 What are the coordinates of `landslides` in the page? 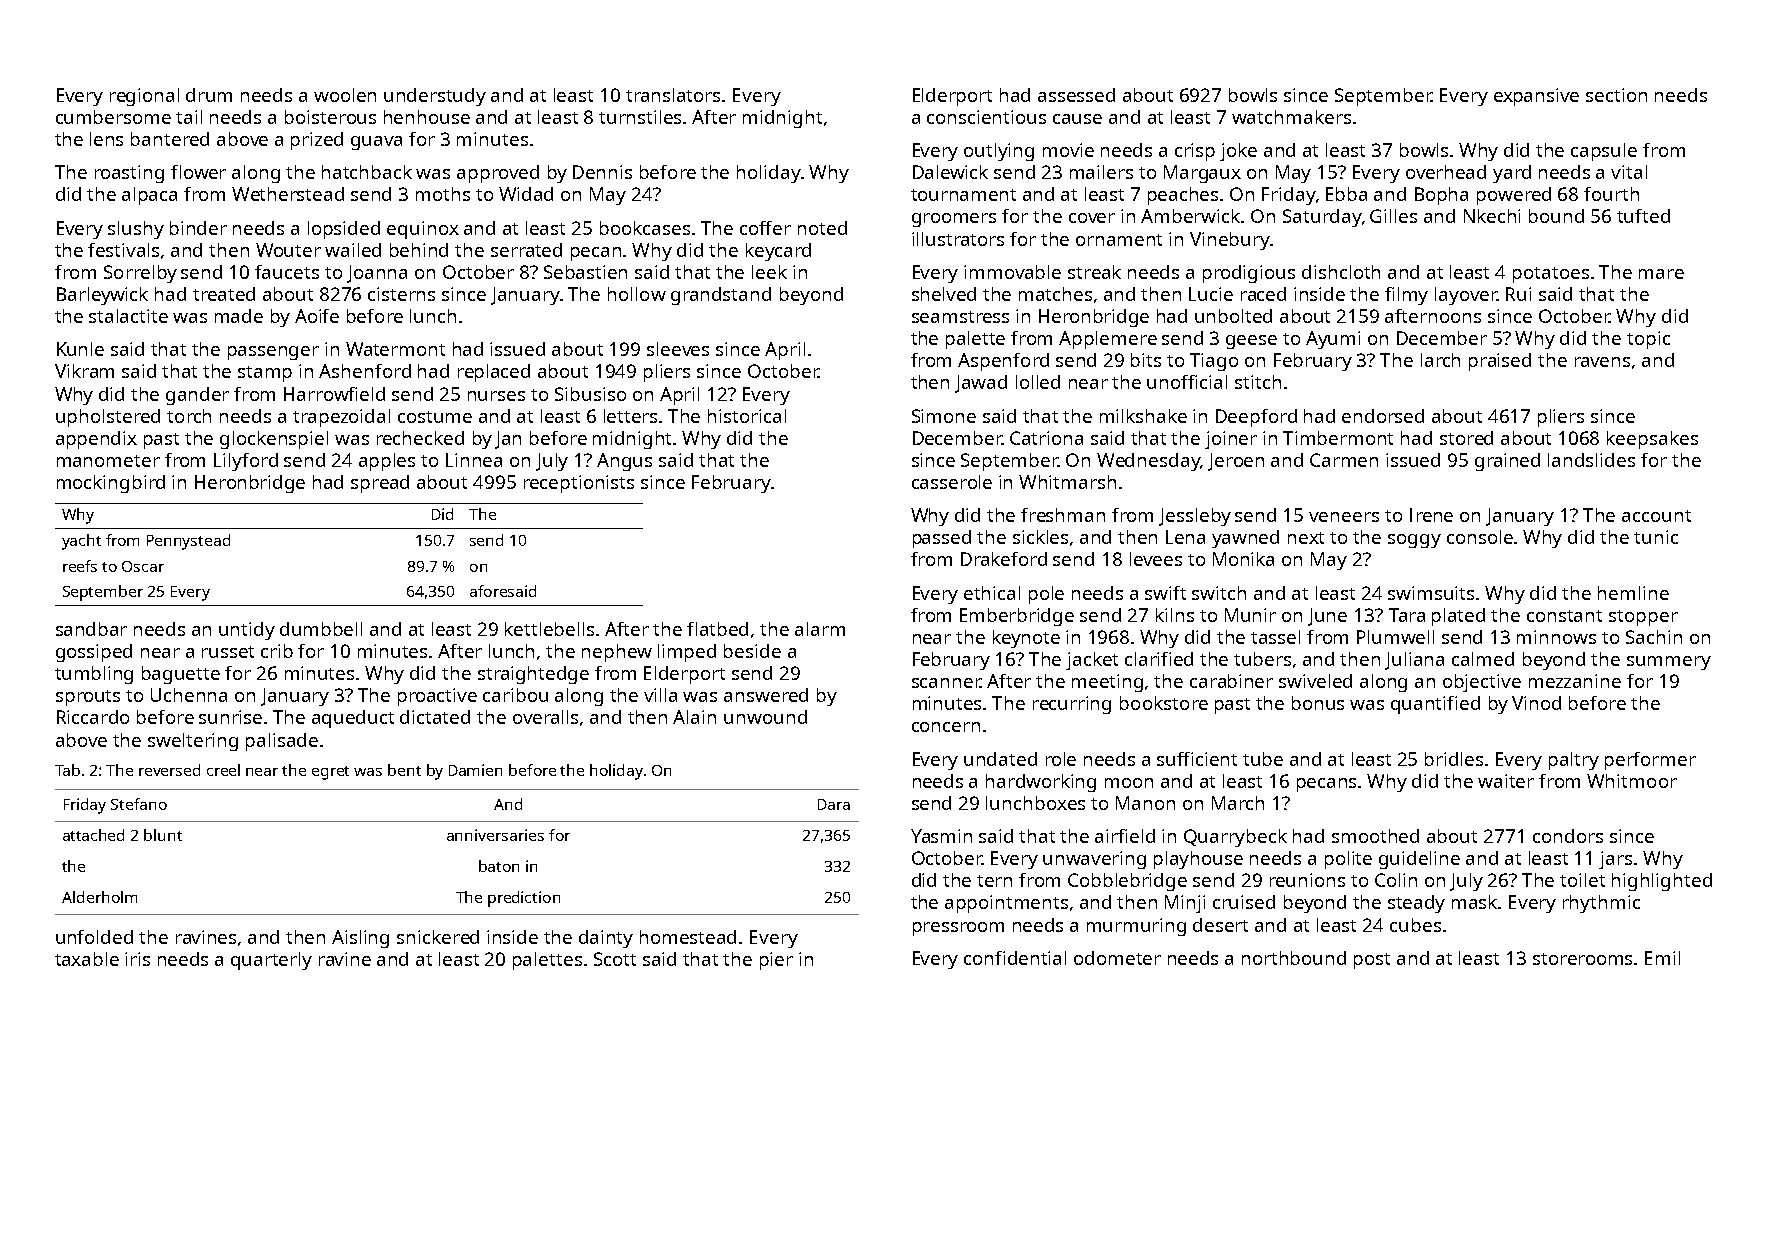 It's located at (1591, 460).
